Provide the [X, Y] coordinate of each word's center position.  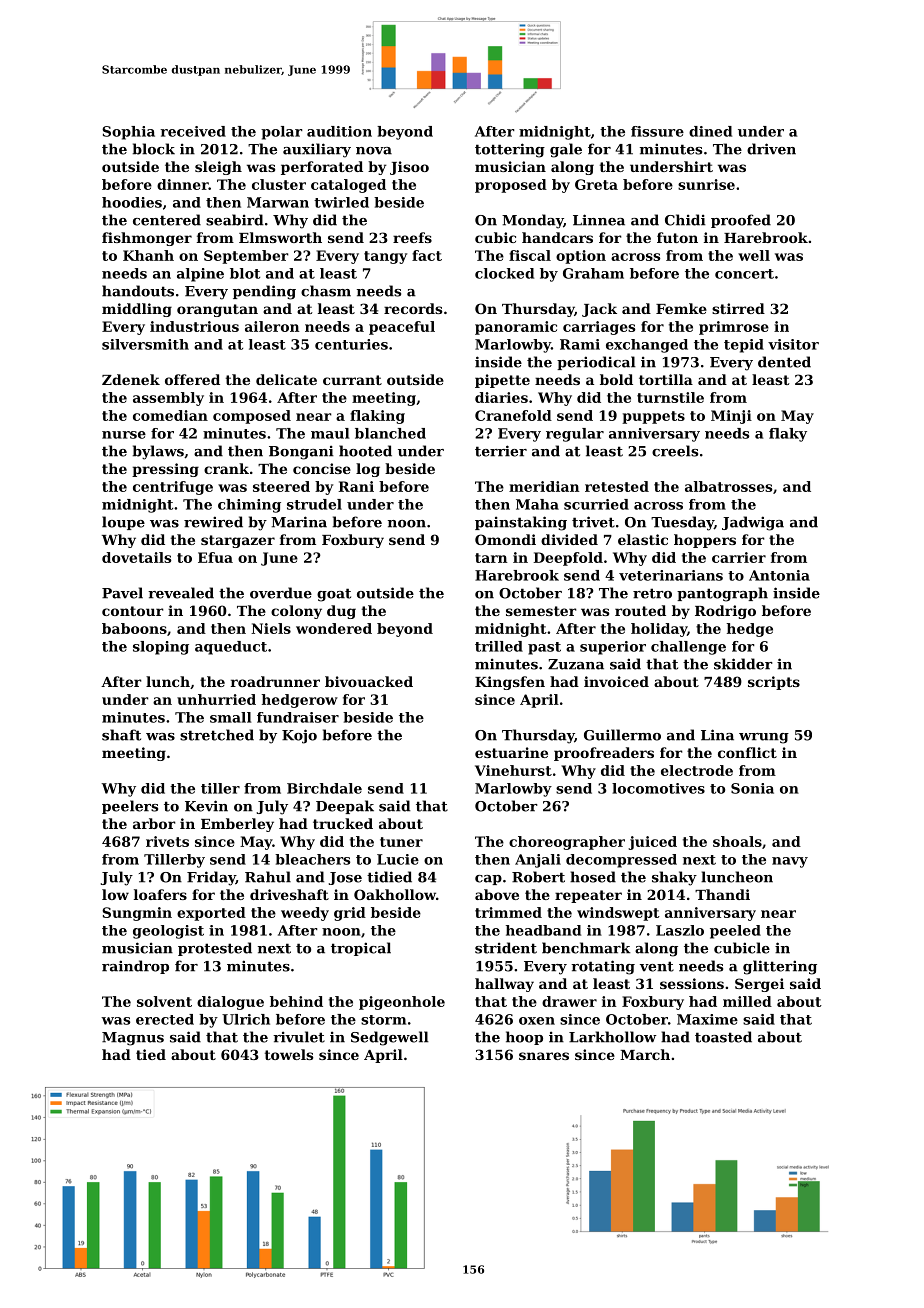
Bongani [301, 452]
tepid [744, 346]
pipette [502, 381]
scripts [774, 683]
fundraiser [298, 717]
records [413, 308]
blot [245, 273]
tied [151, 1054]
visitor [793, 344]
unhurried [216, 699]
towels [289, 1054]
